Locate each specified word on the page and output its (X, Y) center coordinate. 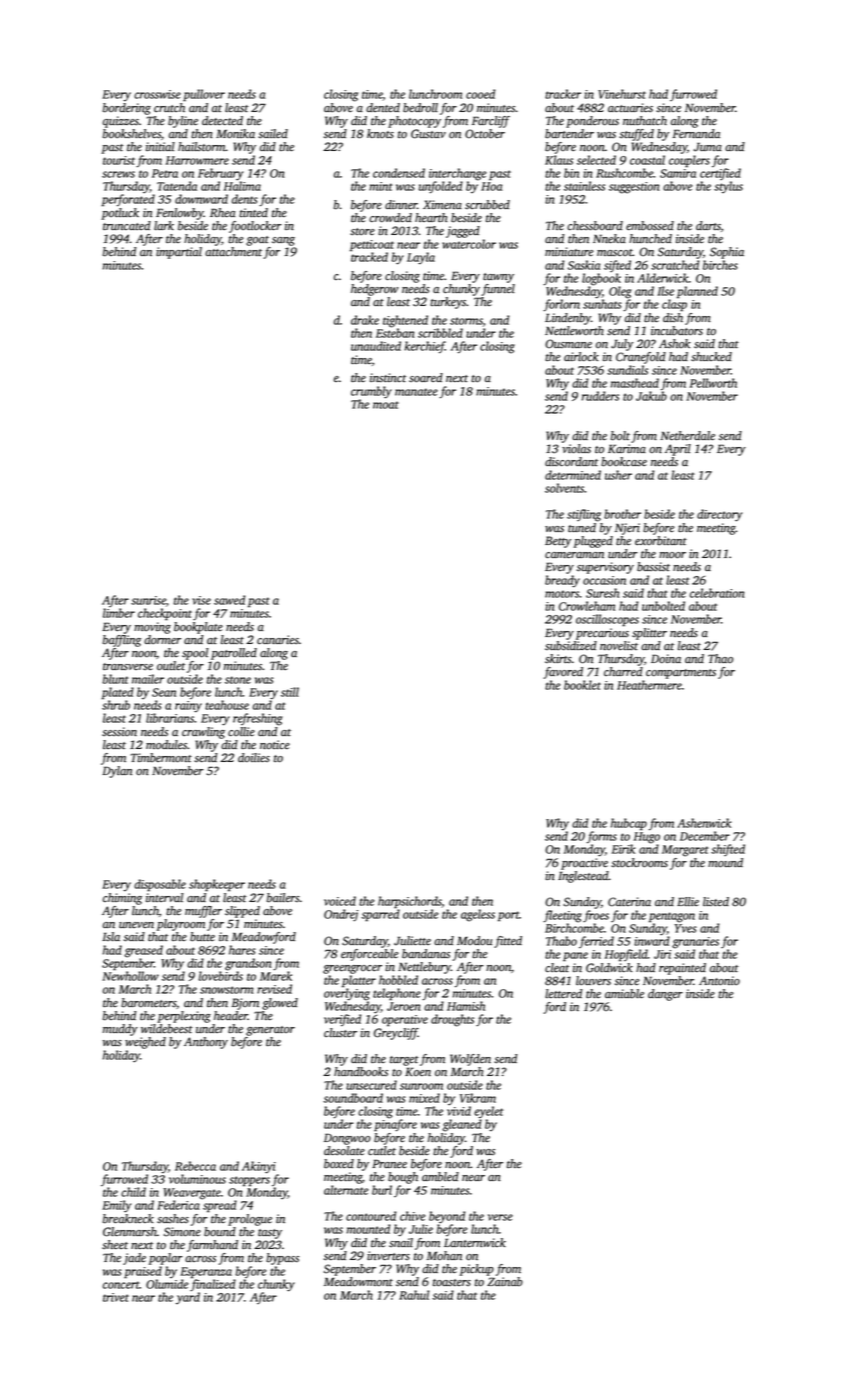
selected (596, 160)
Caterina (629, 902)
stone (238, 680)
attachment (233, 252)
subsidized (571, 646)
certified (720, 174)
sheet (115, 1245)
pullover (204, 95)
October (485, 134)
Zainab (505, 1282)
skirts (558, 658)
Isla (111, 936)
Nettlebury (424, 968)
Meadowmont (358, 1282)
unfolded (441, 187)
